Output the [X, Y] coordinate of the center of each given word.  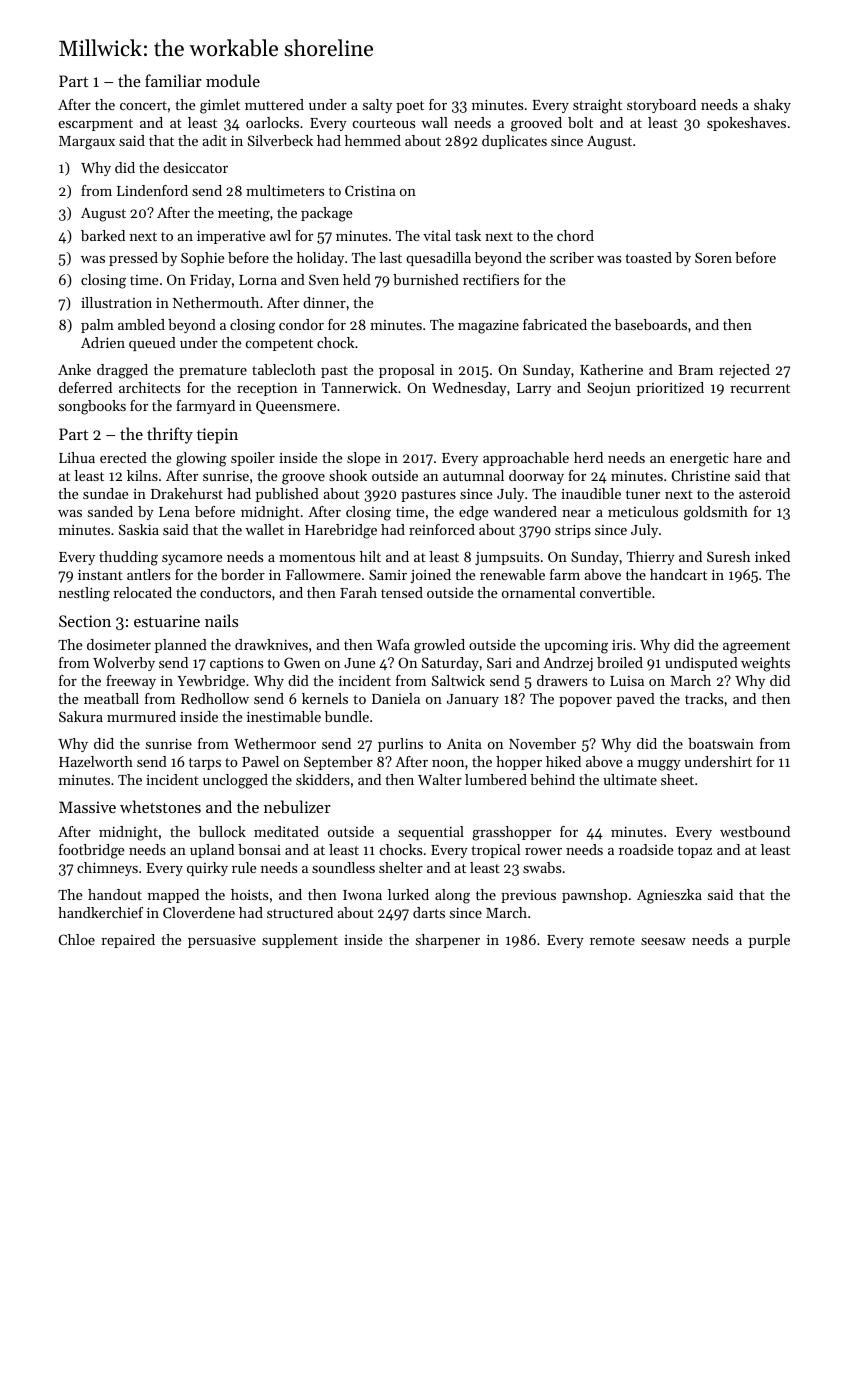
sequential [431, 833]
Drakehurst [187, 493]
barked [103, 235]
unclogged [235, 781]
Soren [713, 257]
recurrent [760, 388]
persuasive [222, 941]
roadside [646, 849]
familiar [173, 80]
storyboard [661, 106]
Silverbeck [280, 140]
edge [473, 513]
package [326, 214]
